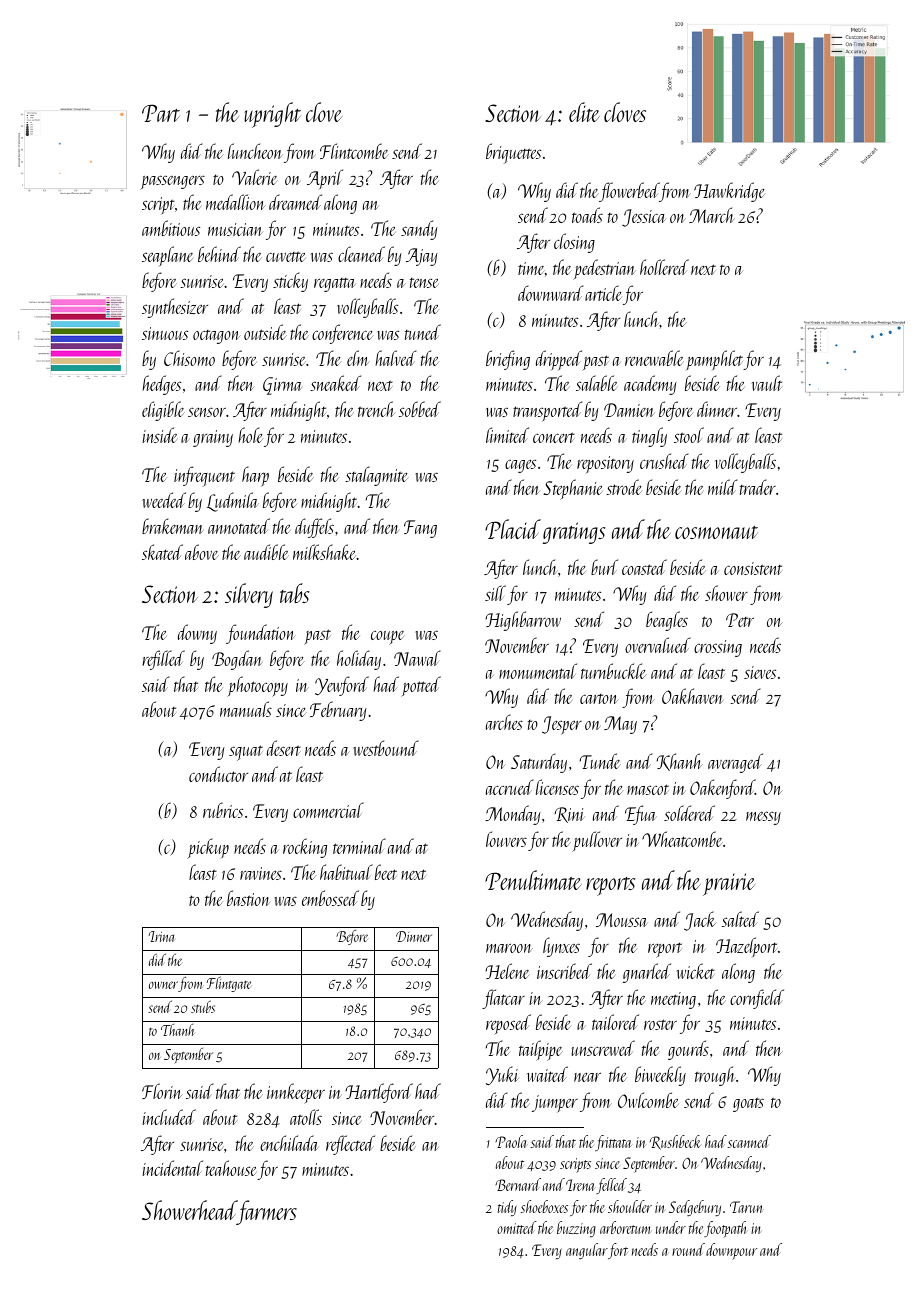 This screenshot has width=924, height=1314. What do you see at coordinates (603, 293) in the screenshot?
I see `article` at bounding box center [603, 293].
